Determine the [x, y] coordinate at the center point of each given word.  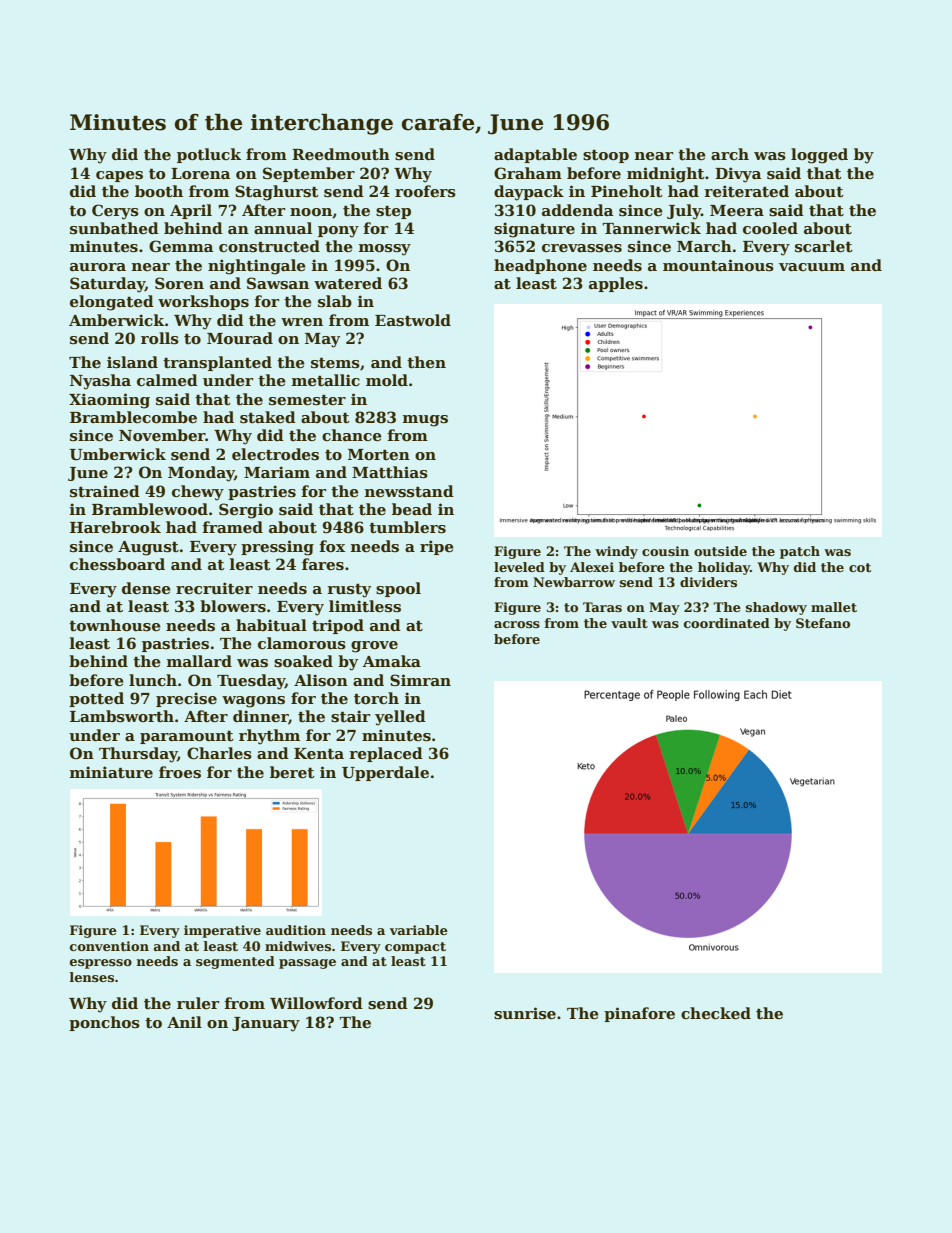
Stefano [823, 623]
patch [800, 552]
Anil [184, 1022]
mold [387, 380]
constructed [269, 246]
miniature [111, 772]
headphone [540, 266]
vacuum [812, 267]
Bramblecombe [133, 417]
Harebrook [115, 527]
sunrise [525, 1013]
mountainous [718, 265]
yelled [400, 718]
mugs [425, 421]
